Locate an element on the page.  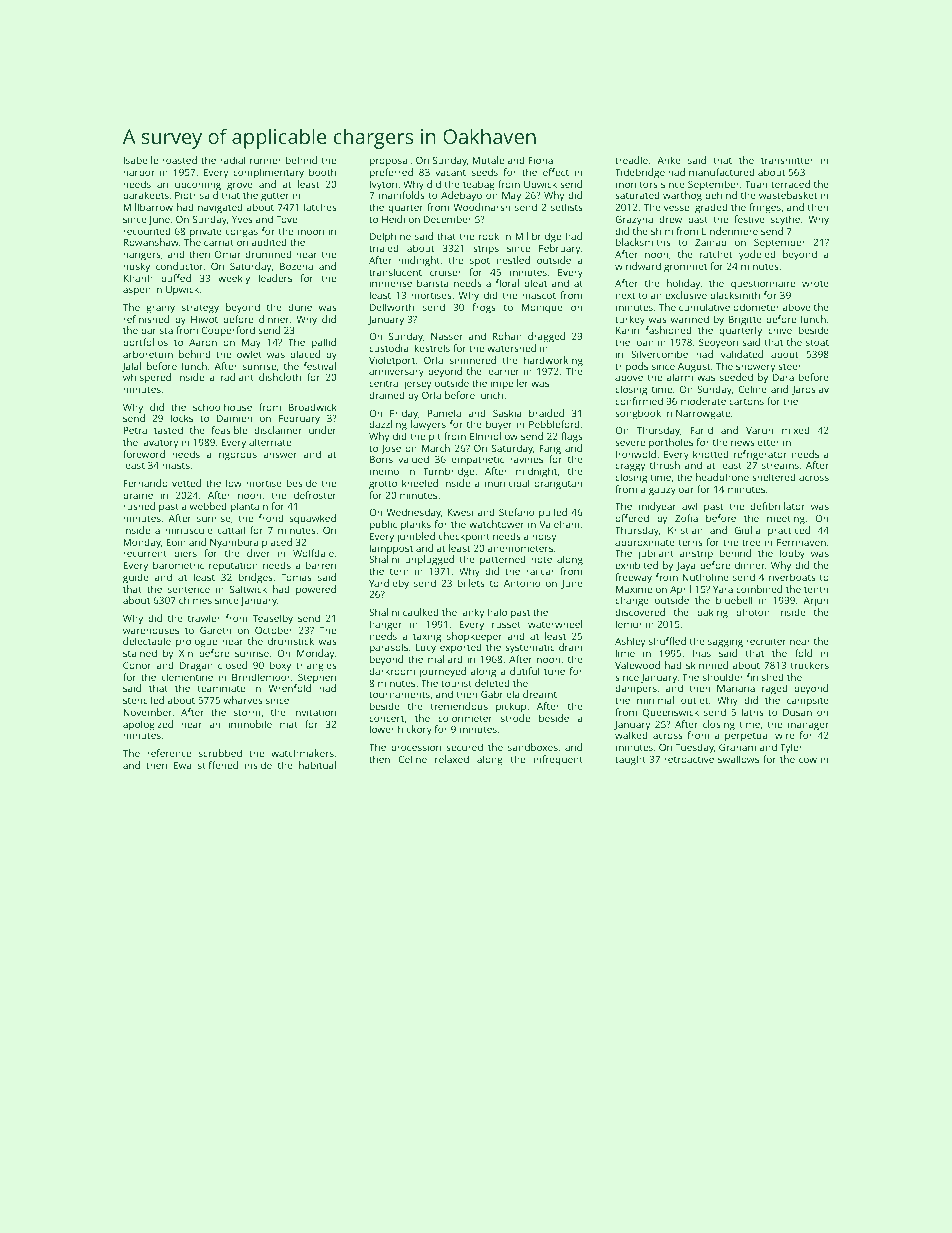
setlists is located at coordinates (567, 207).
